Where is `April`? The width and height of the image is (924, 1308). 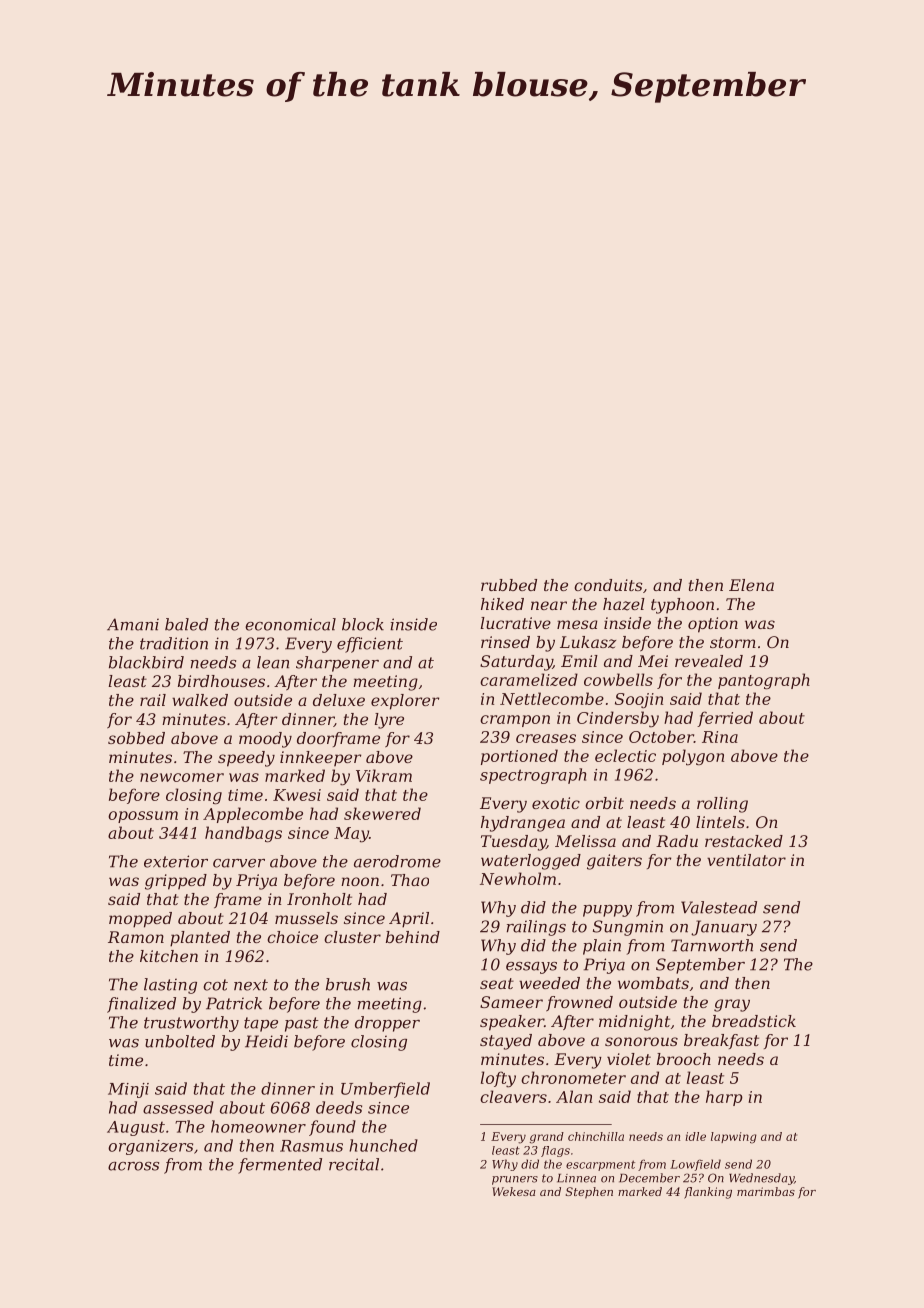
April is located at coordinates (409, 920).
